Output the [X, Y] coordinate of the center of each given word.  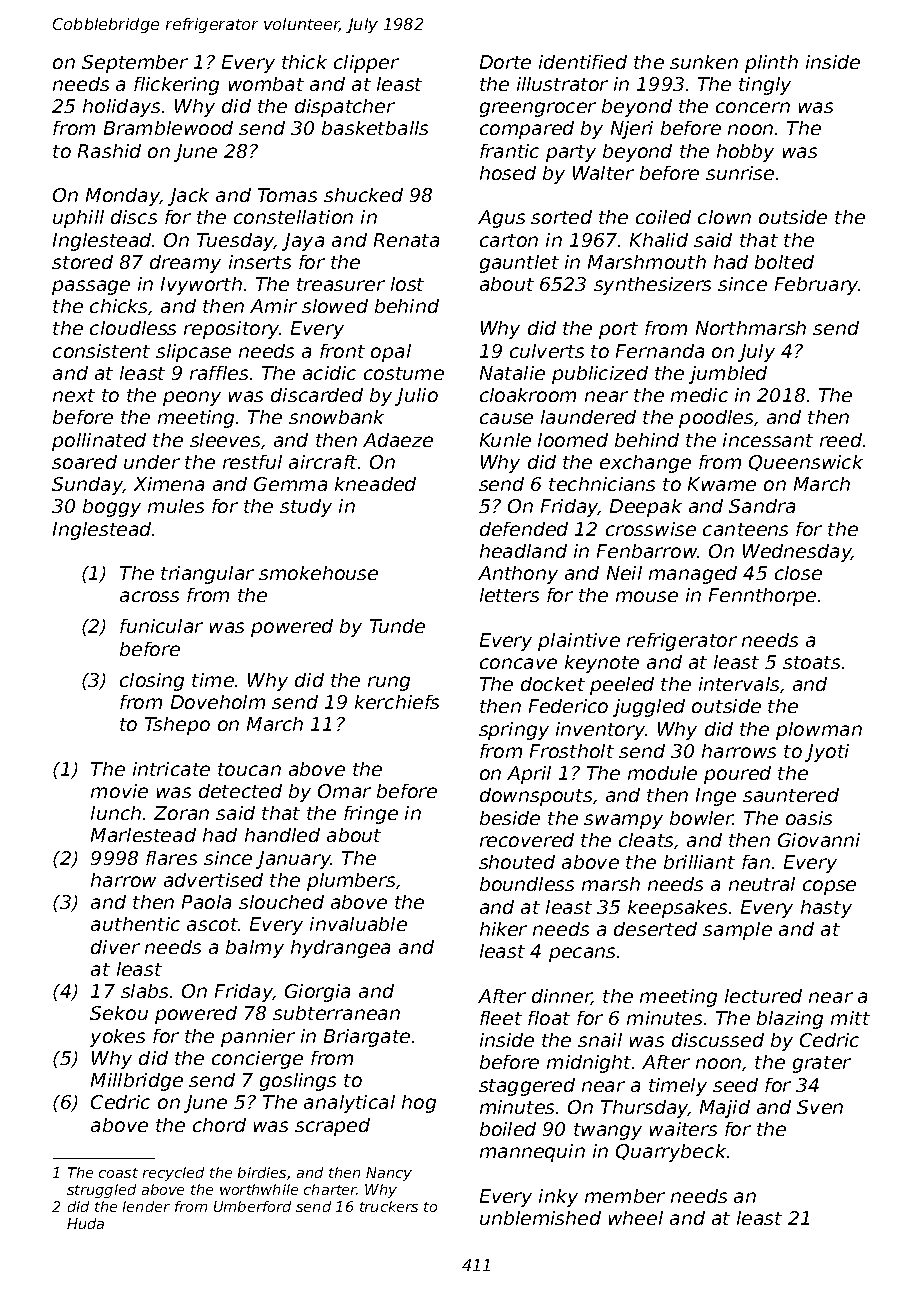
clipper [366, 64]
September [135, 64]
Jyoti [827, 753]
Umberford [252, 1206]
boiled [508, 1129]
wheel [636, 1218]
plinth [771, 64]
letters [509, 595]
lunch [116, 813]
